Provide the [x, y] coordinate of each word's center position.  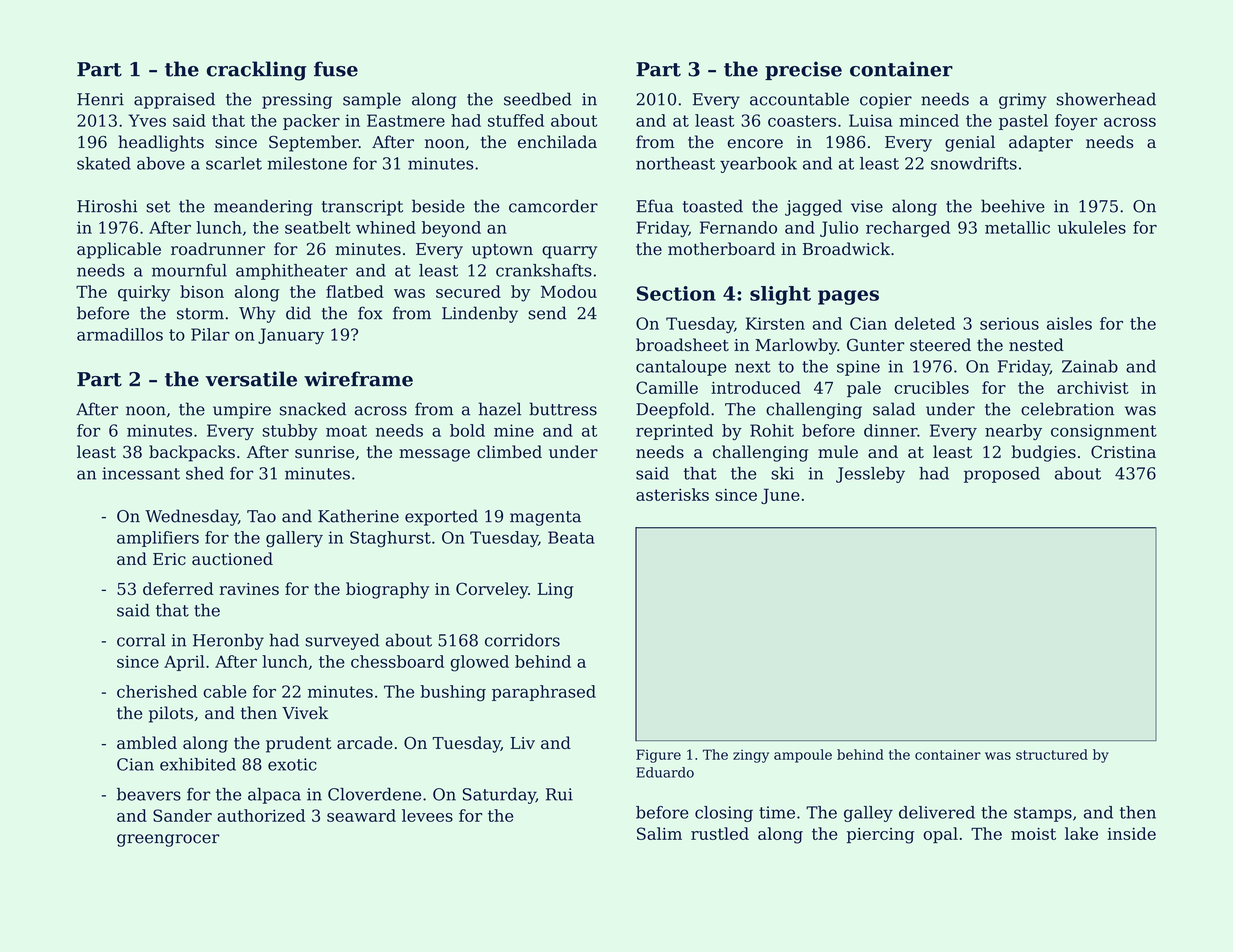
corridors [522, 640]
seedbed [538, 99]
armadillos [120, 334]
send [547, 313]
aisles [1069, 323]
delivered [937, 812]
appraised [174, 100]
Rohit [772, 430]
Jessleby [870, 475]
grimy [1022, 101]
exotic [292, 764]
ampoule [803, 756]
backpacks [192, 453]
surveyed [342, 641]
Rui [559, 794]
